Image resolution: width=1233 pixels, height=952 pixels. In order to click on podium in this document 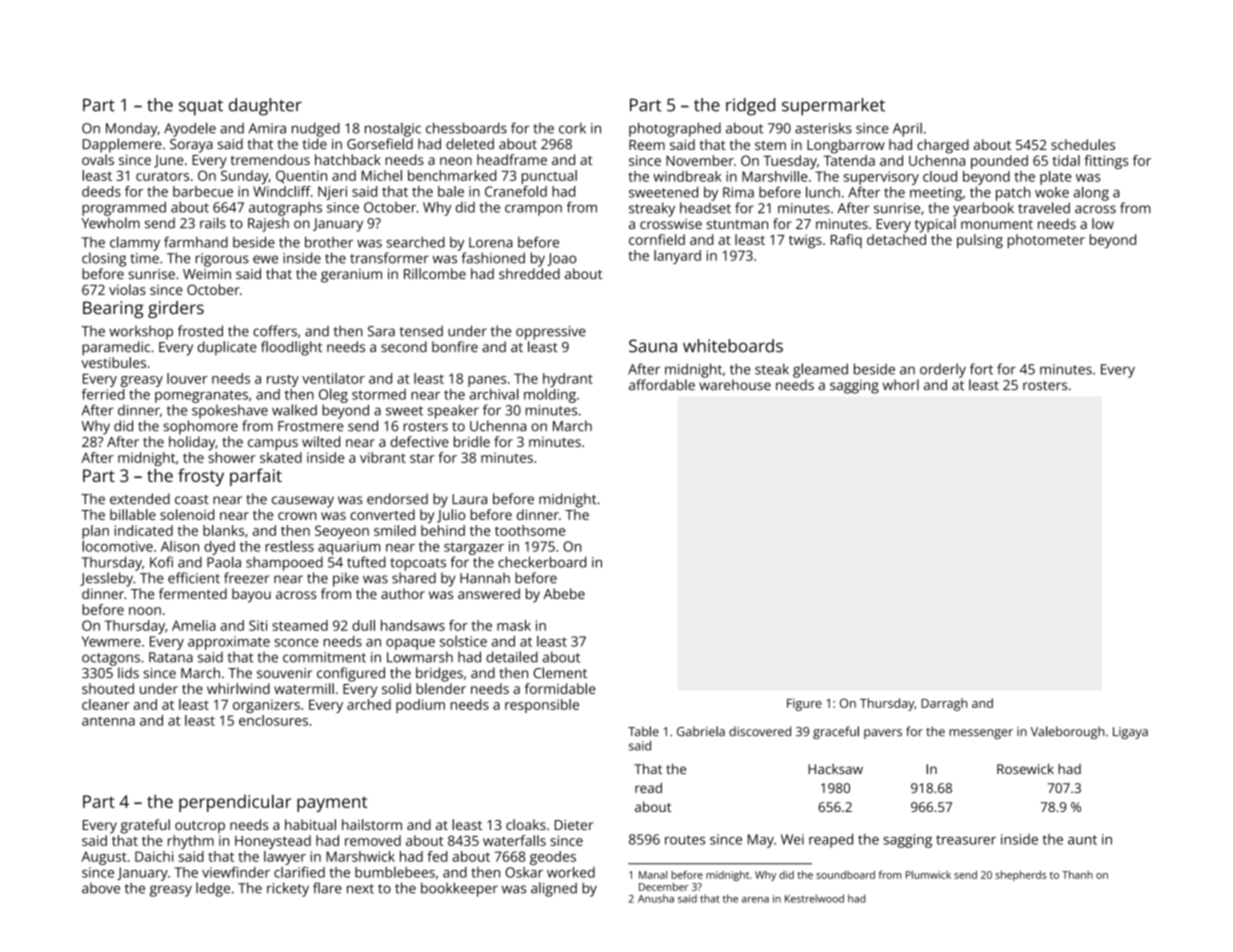, I will do `click(420, 706)`.
